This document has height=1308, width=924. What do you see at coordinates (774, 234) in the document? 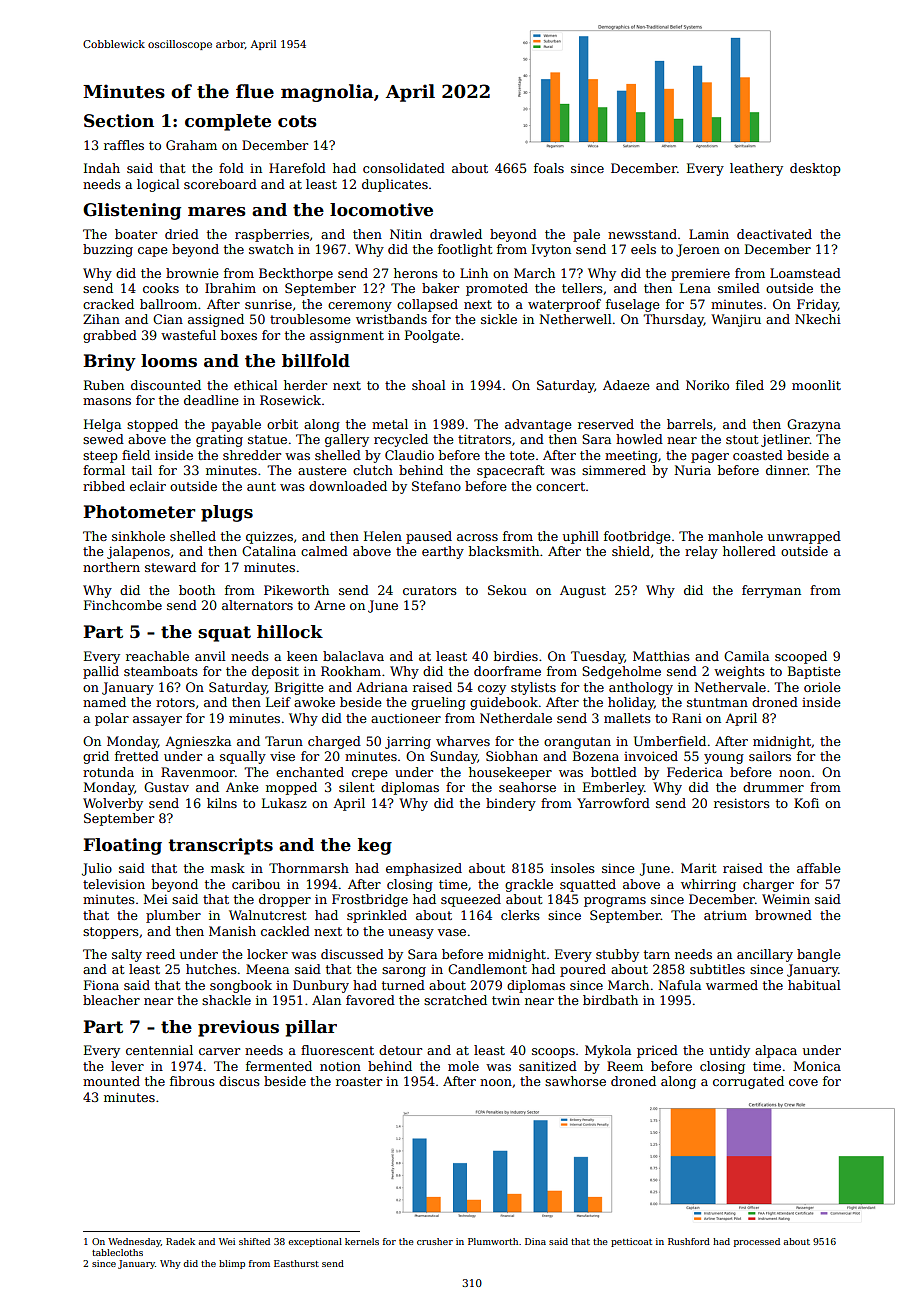
I see `deactivated` at bounding box center [774, 234].
